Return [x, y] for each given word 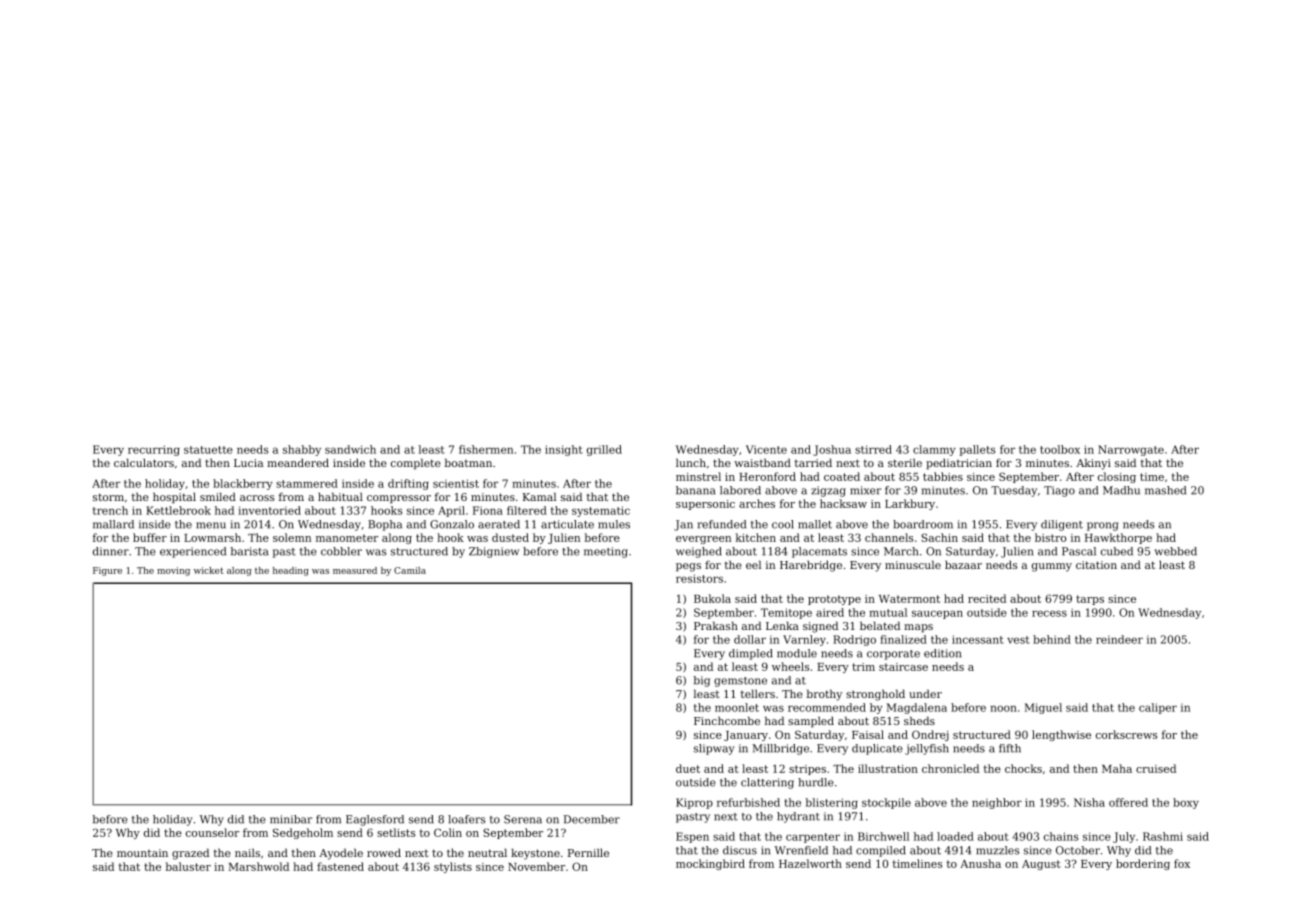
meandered [298, 463]
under [925, 693]
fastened [340, 866]
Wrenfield [801, 850]
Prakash [716, 625]
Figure [107, 571]
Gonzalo [452, 524]
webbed [1176, 551]
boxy [1186, 803]
